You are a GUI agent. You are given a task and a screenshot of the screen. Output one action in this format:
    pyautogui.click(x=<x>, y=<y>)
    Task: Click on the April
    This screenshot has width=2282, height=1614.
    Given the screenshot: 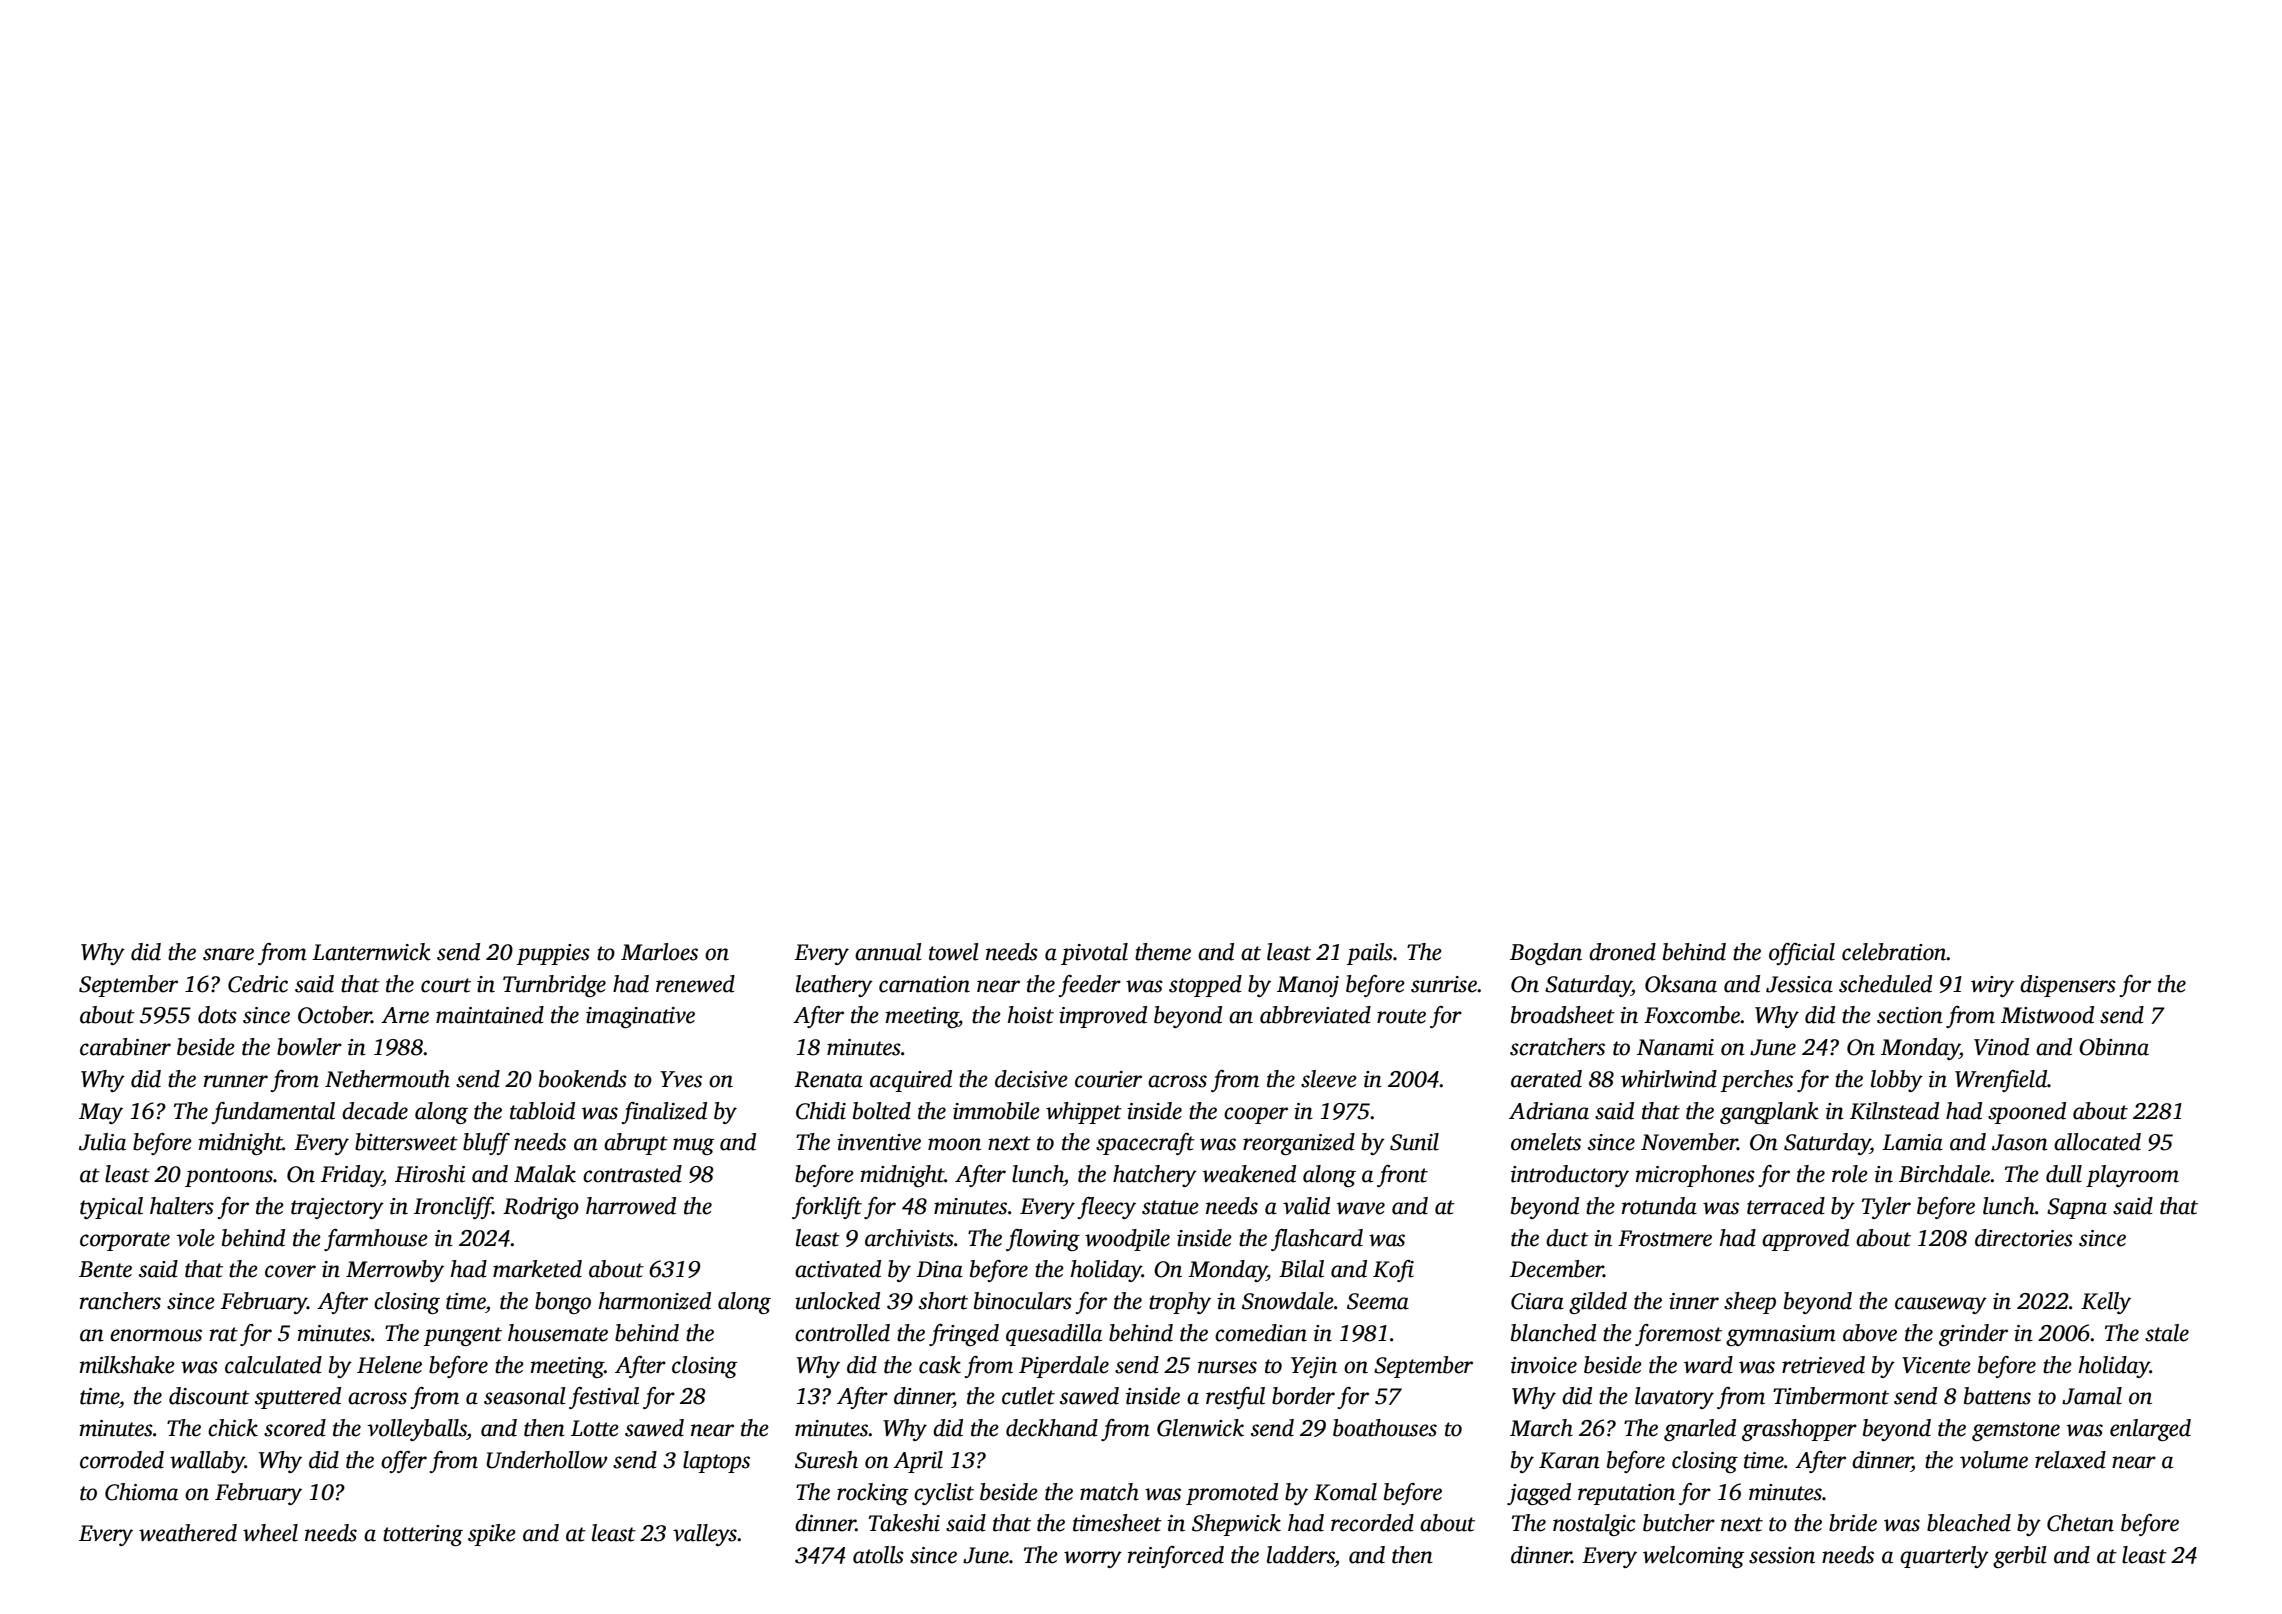 What is the action you would take?
    pyautogui.click(x=918, y=1462)
